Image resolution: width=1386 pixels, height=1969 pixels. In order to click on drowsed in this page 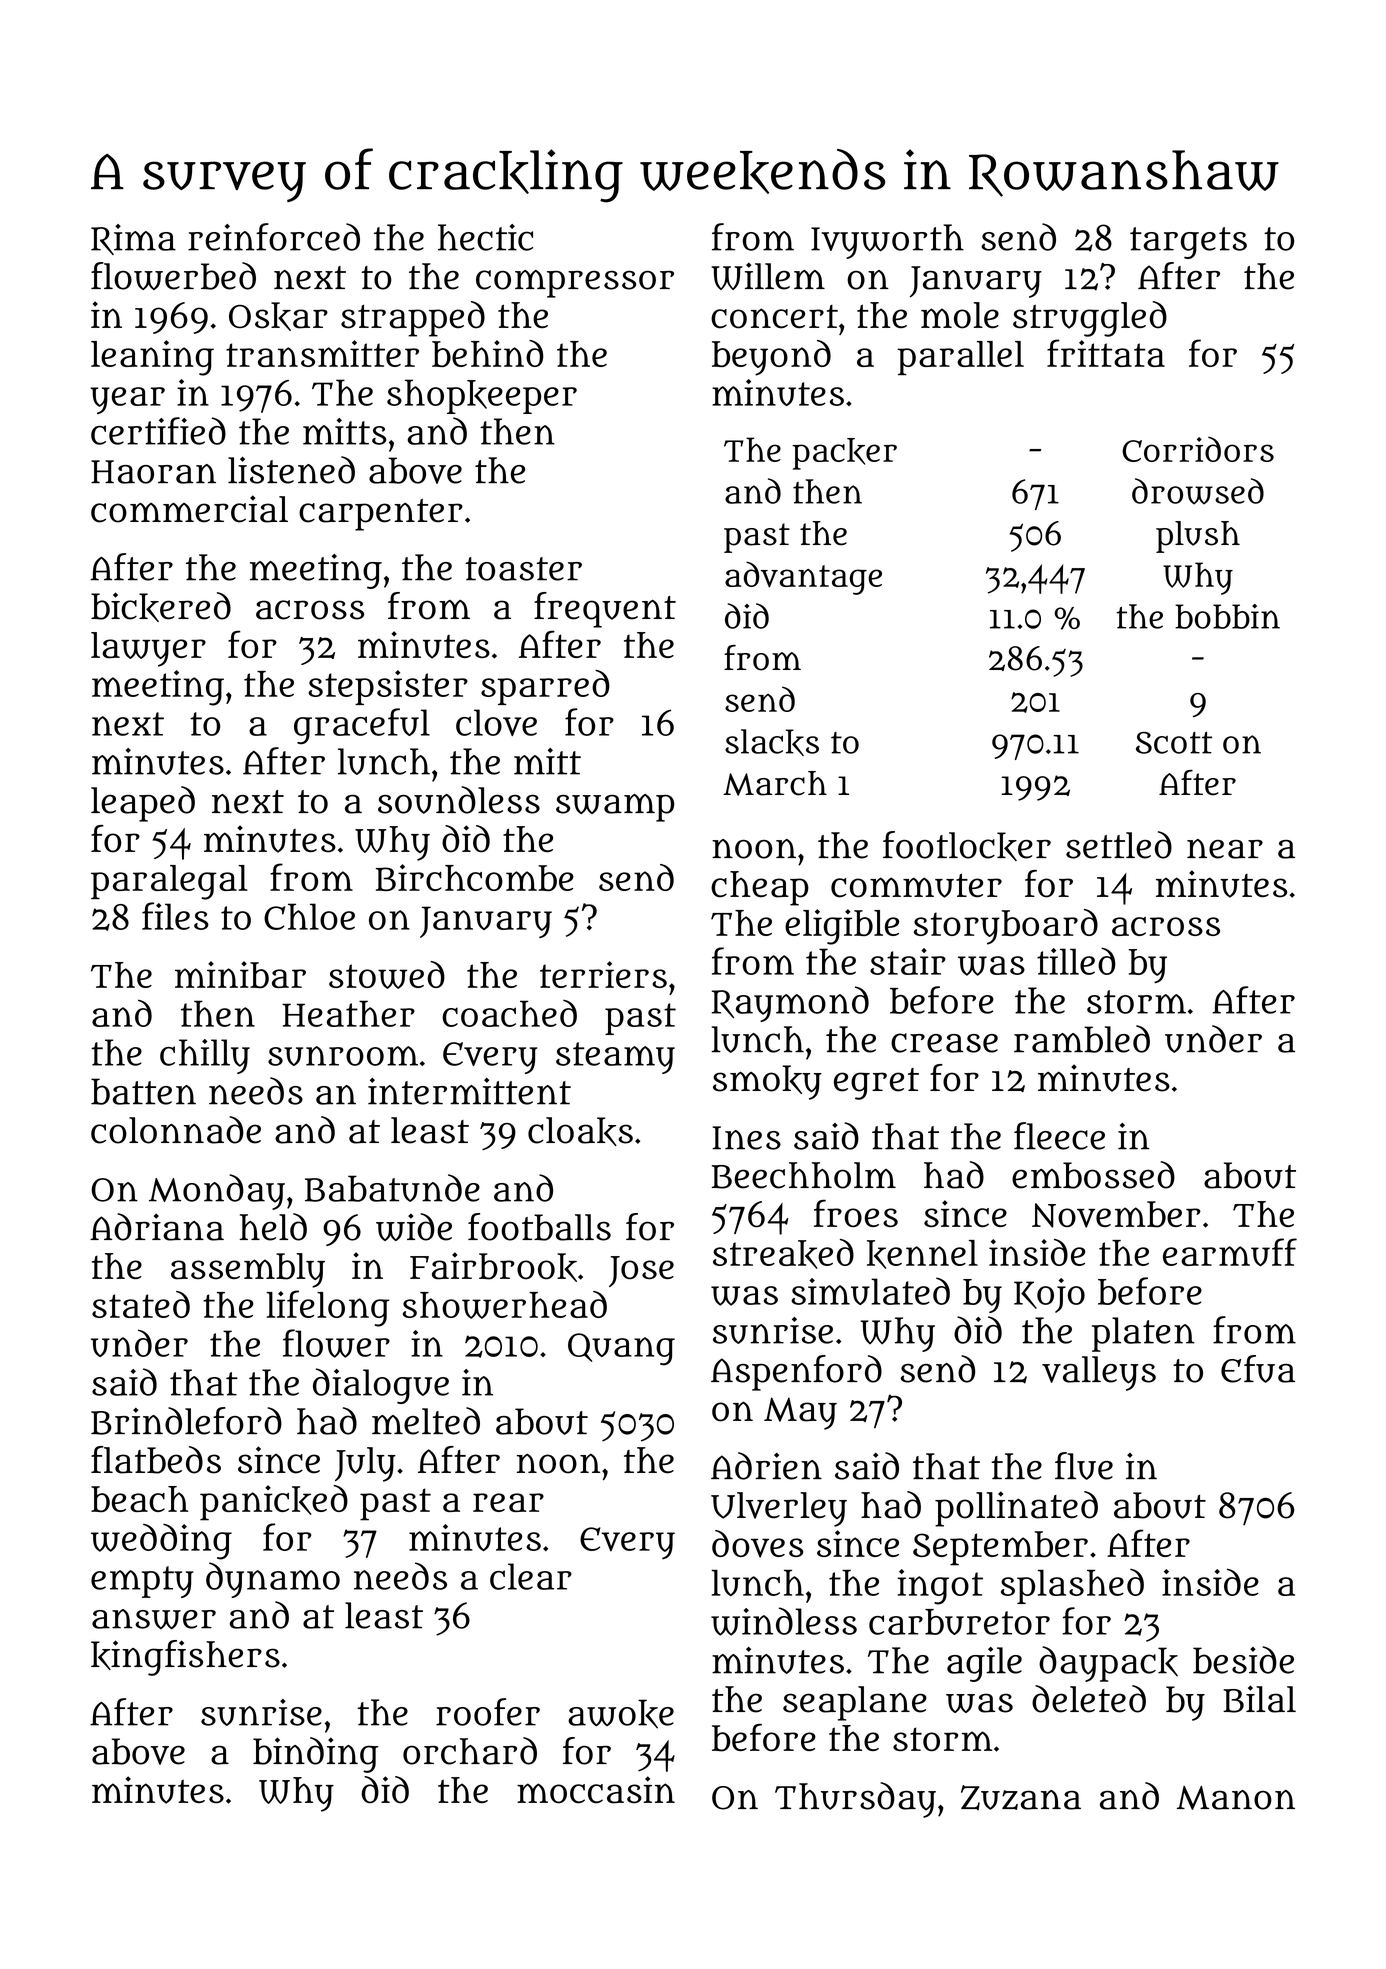, I will do `click(1198, 491)`.
